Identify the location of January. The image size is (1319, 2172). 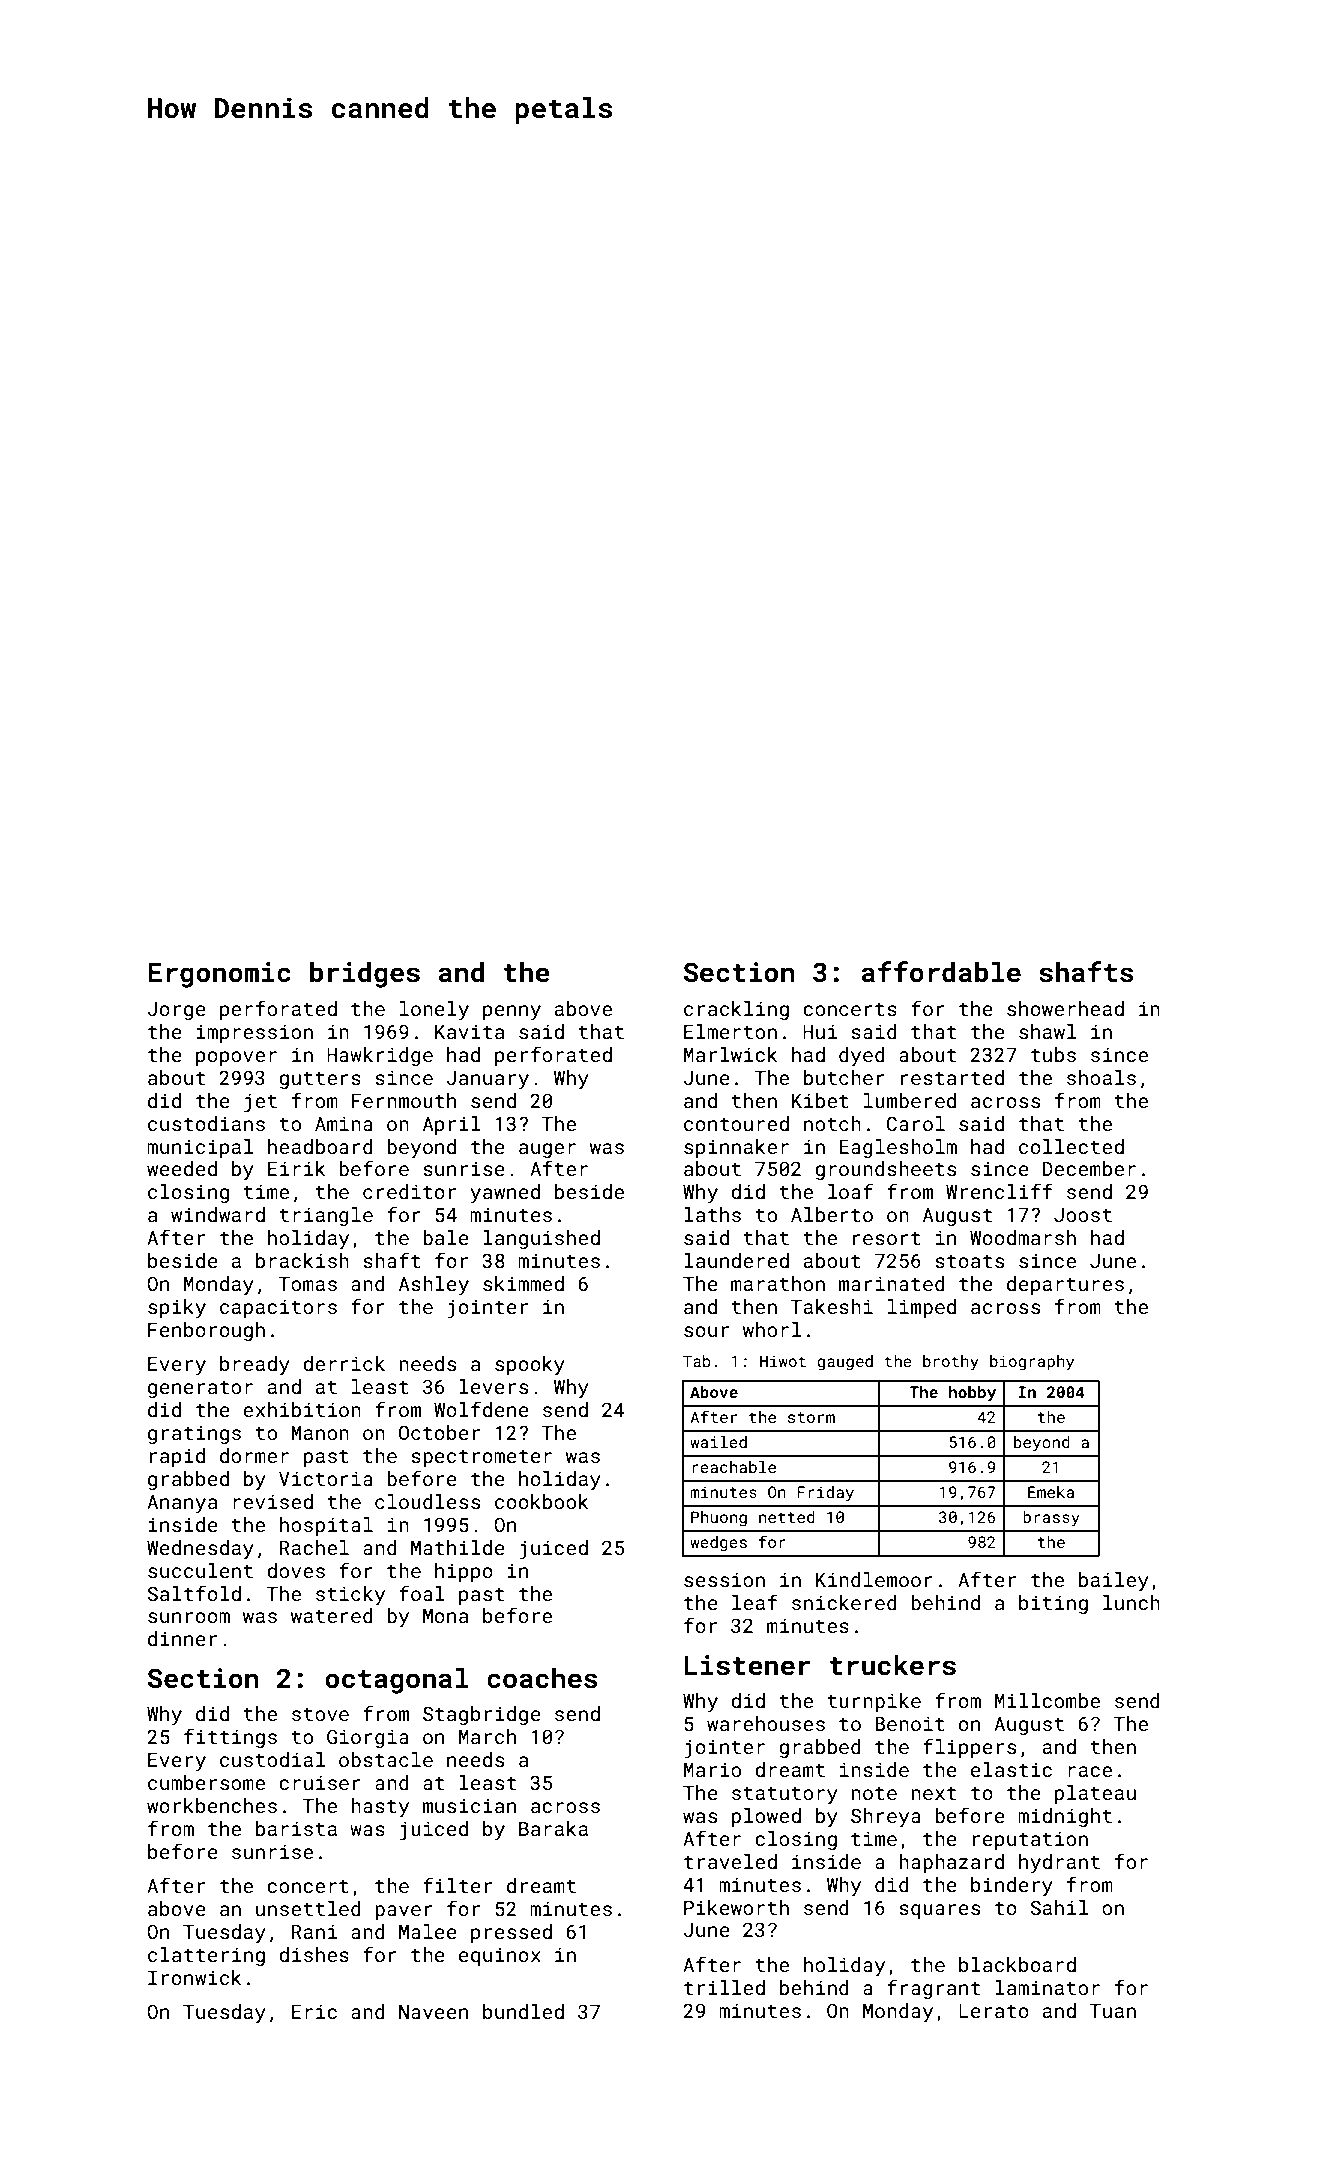
(487, 1080).
